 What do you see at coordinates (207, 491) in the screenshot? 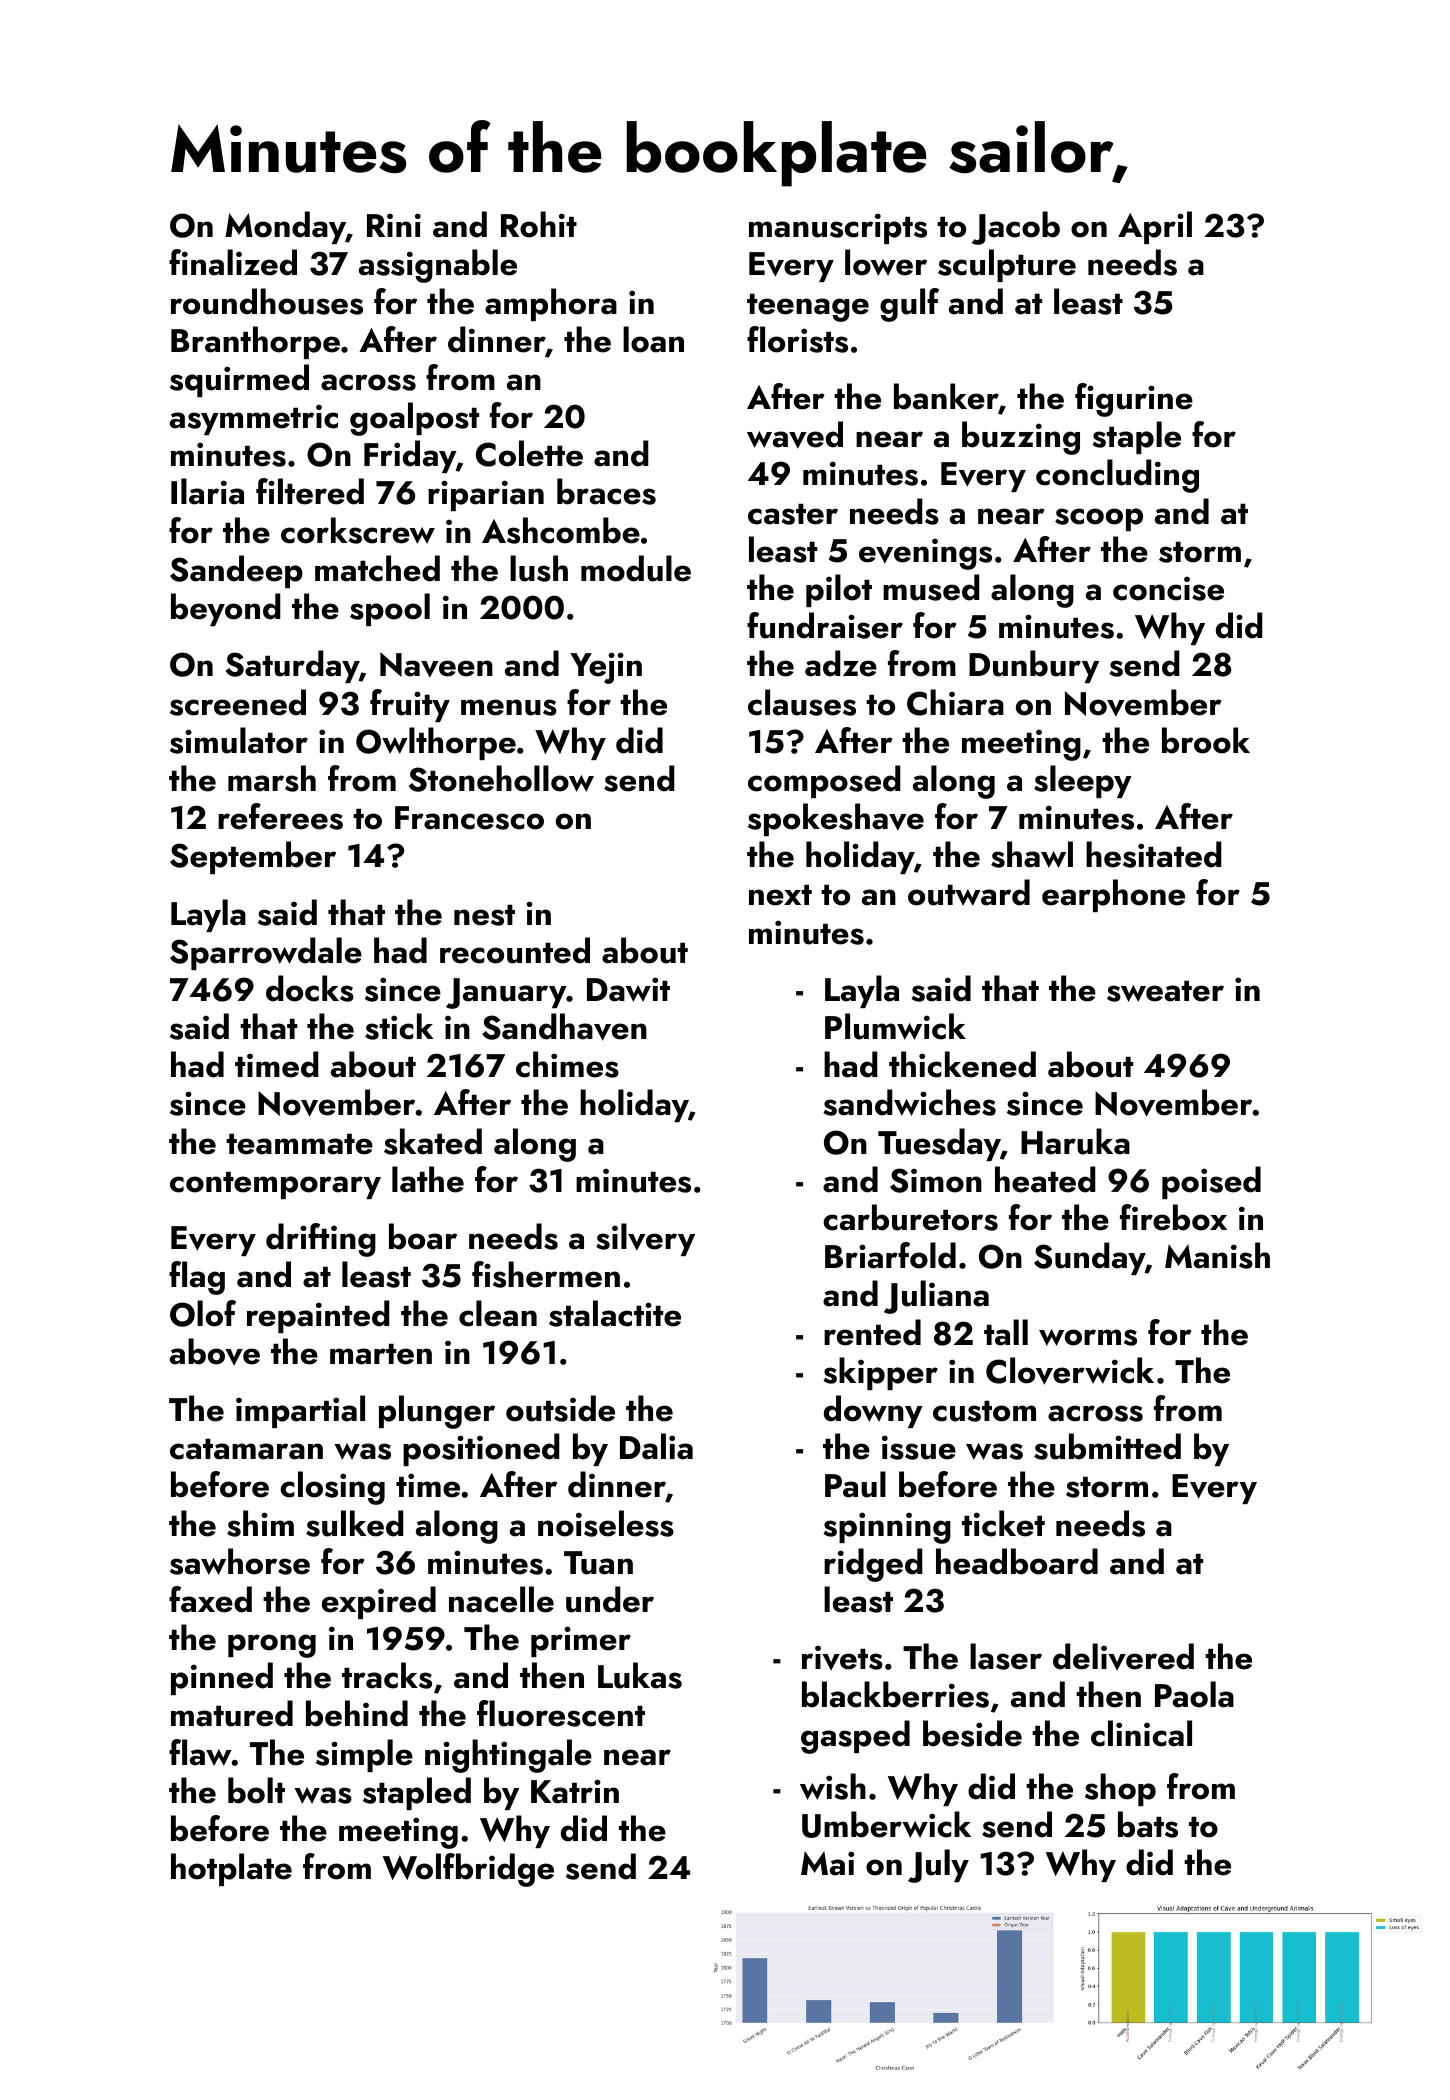
I see `Ilaria` at bounding box center [207, 491].
